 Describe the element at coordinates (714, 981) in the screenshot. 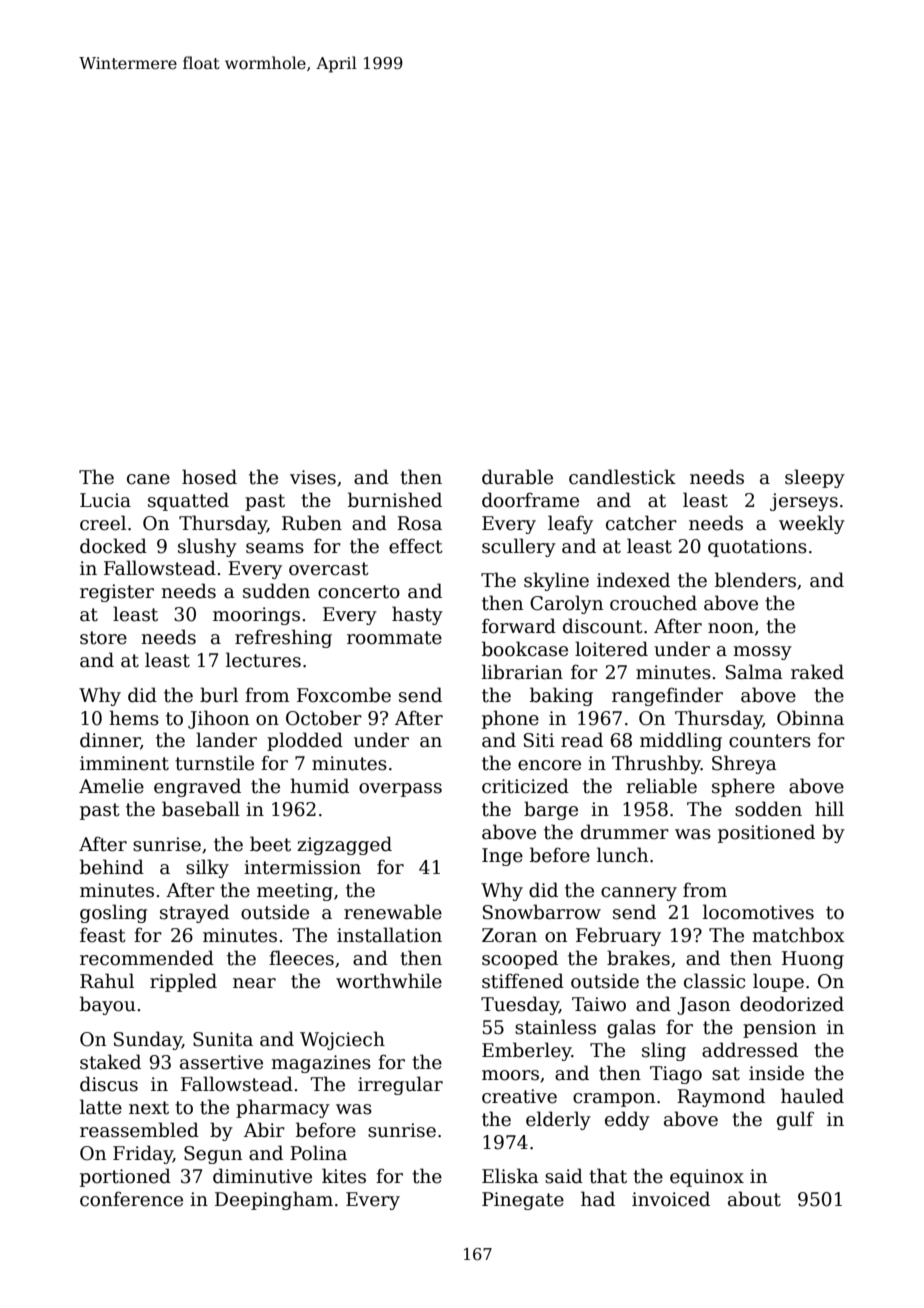

I see `classic` at that location.
